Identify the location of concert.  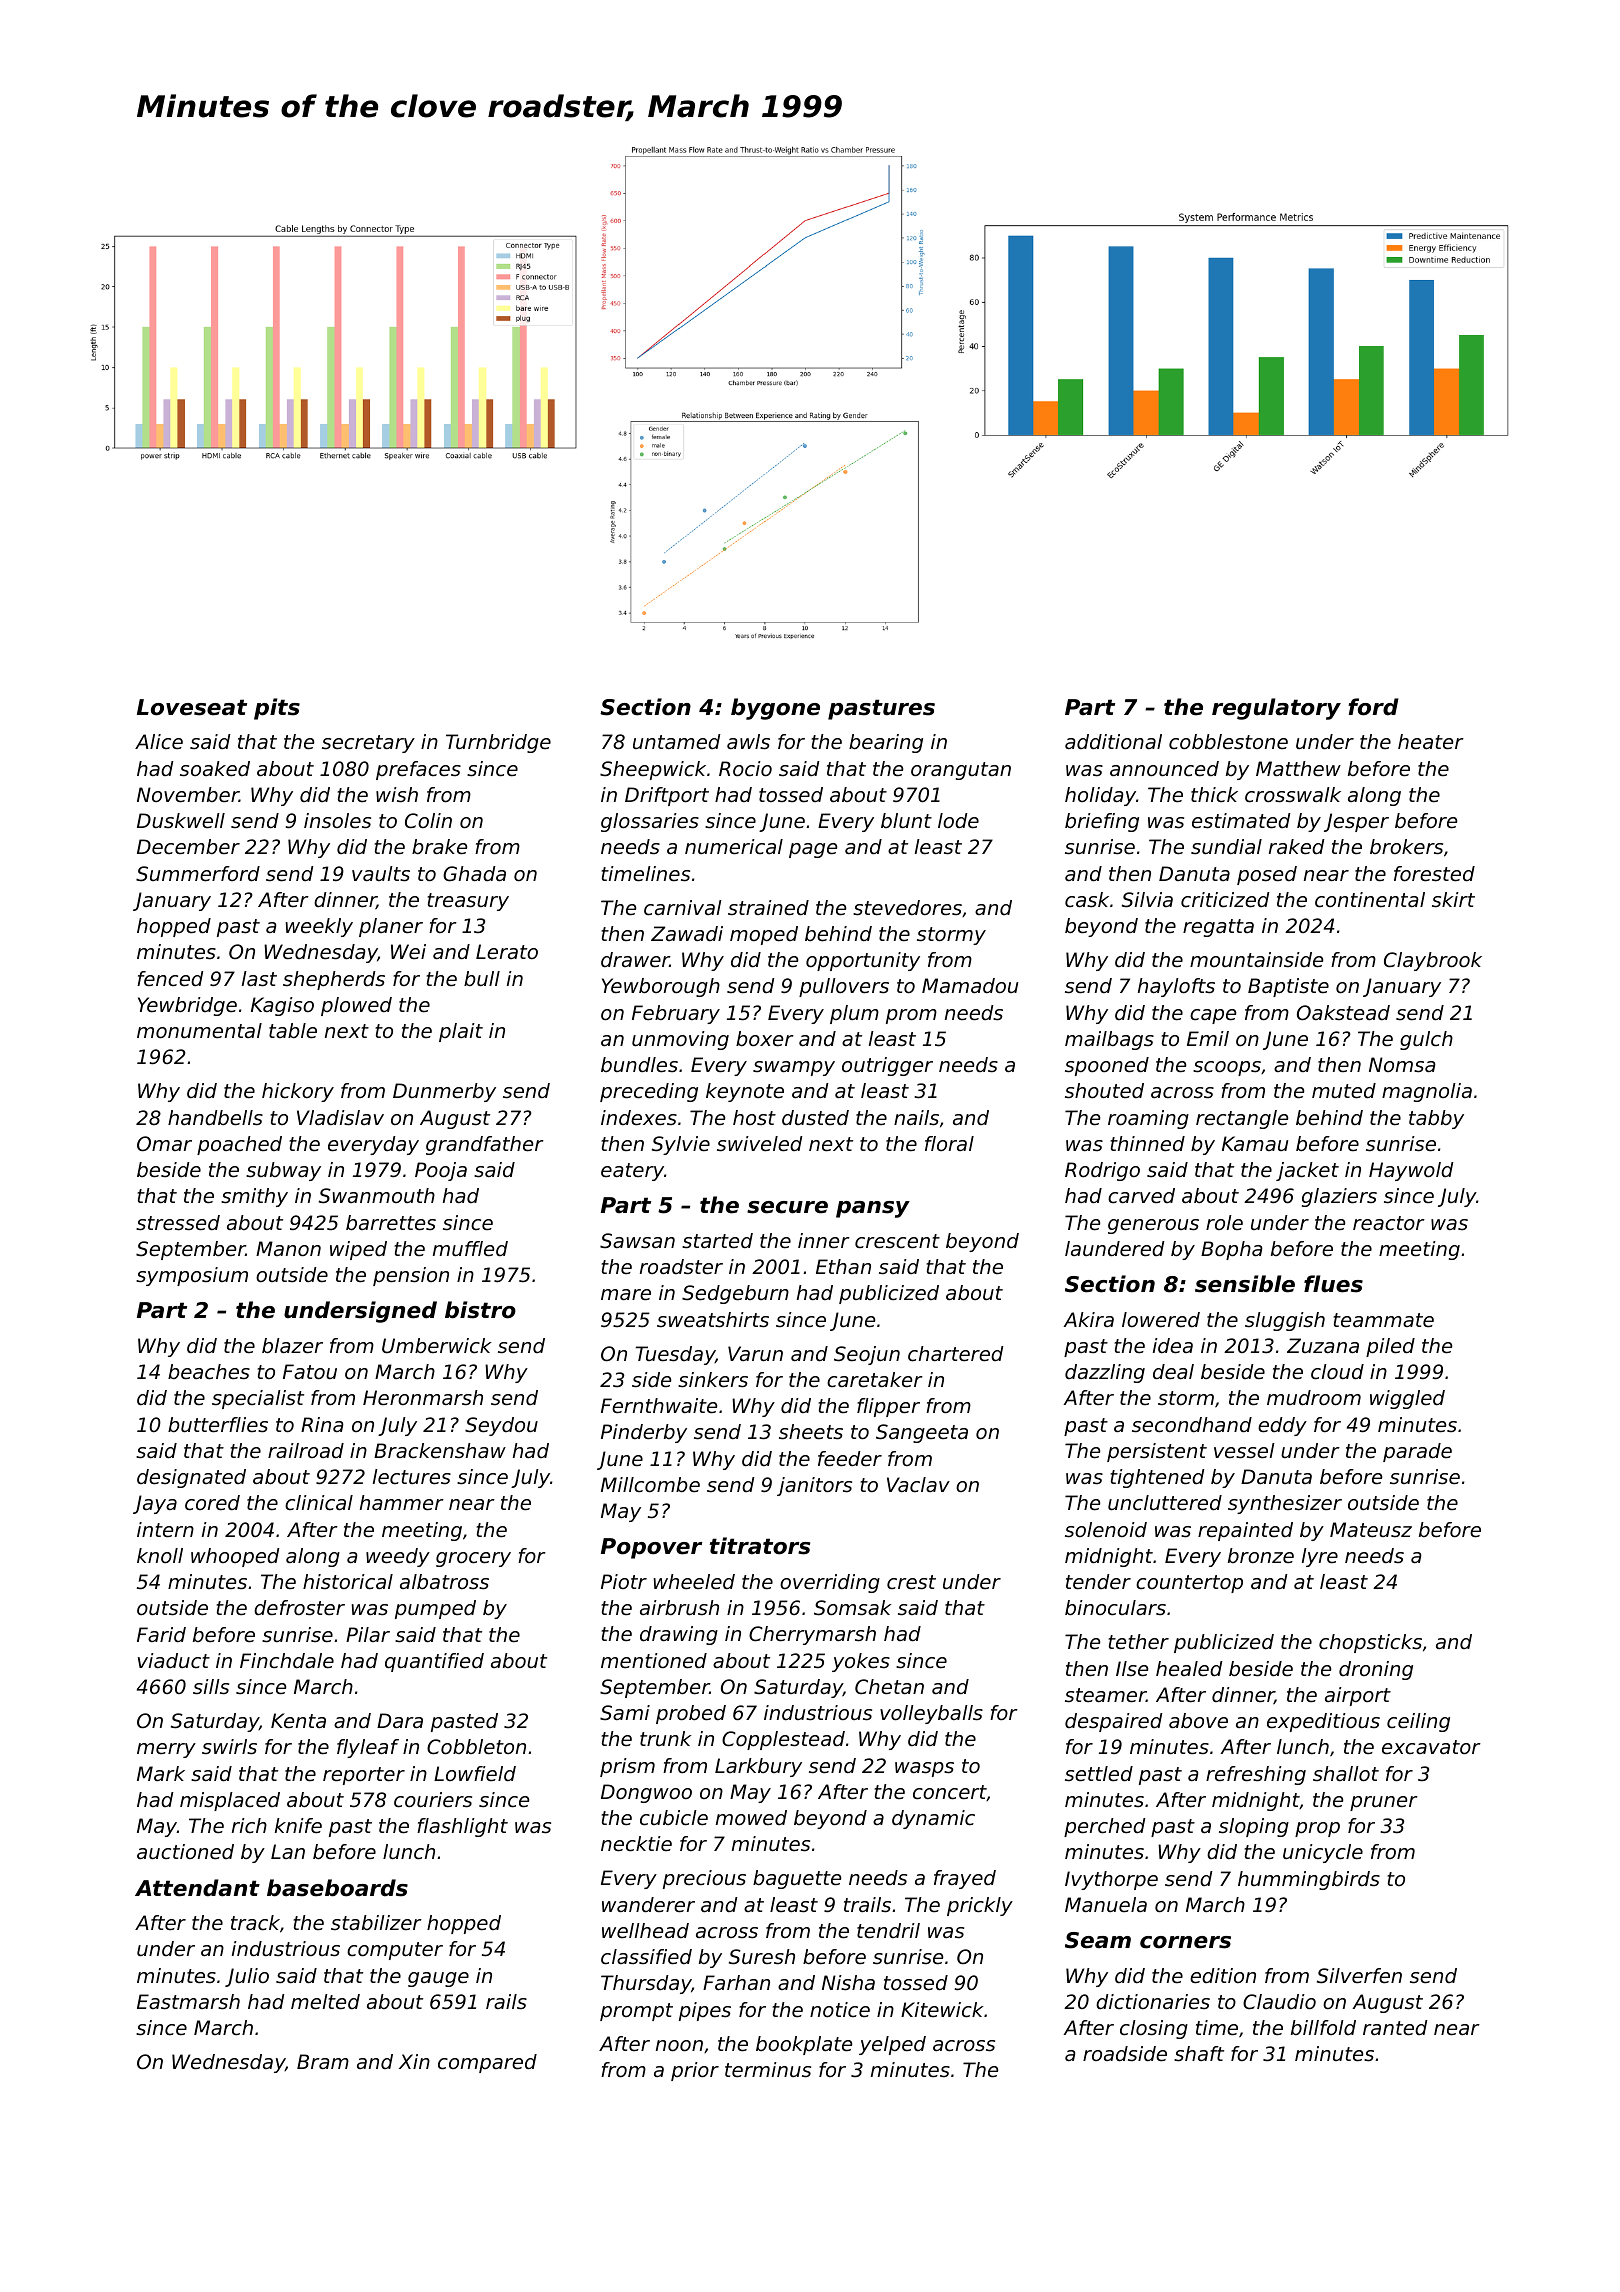
(950, 1793).
